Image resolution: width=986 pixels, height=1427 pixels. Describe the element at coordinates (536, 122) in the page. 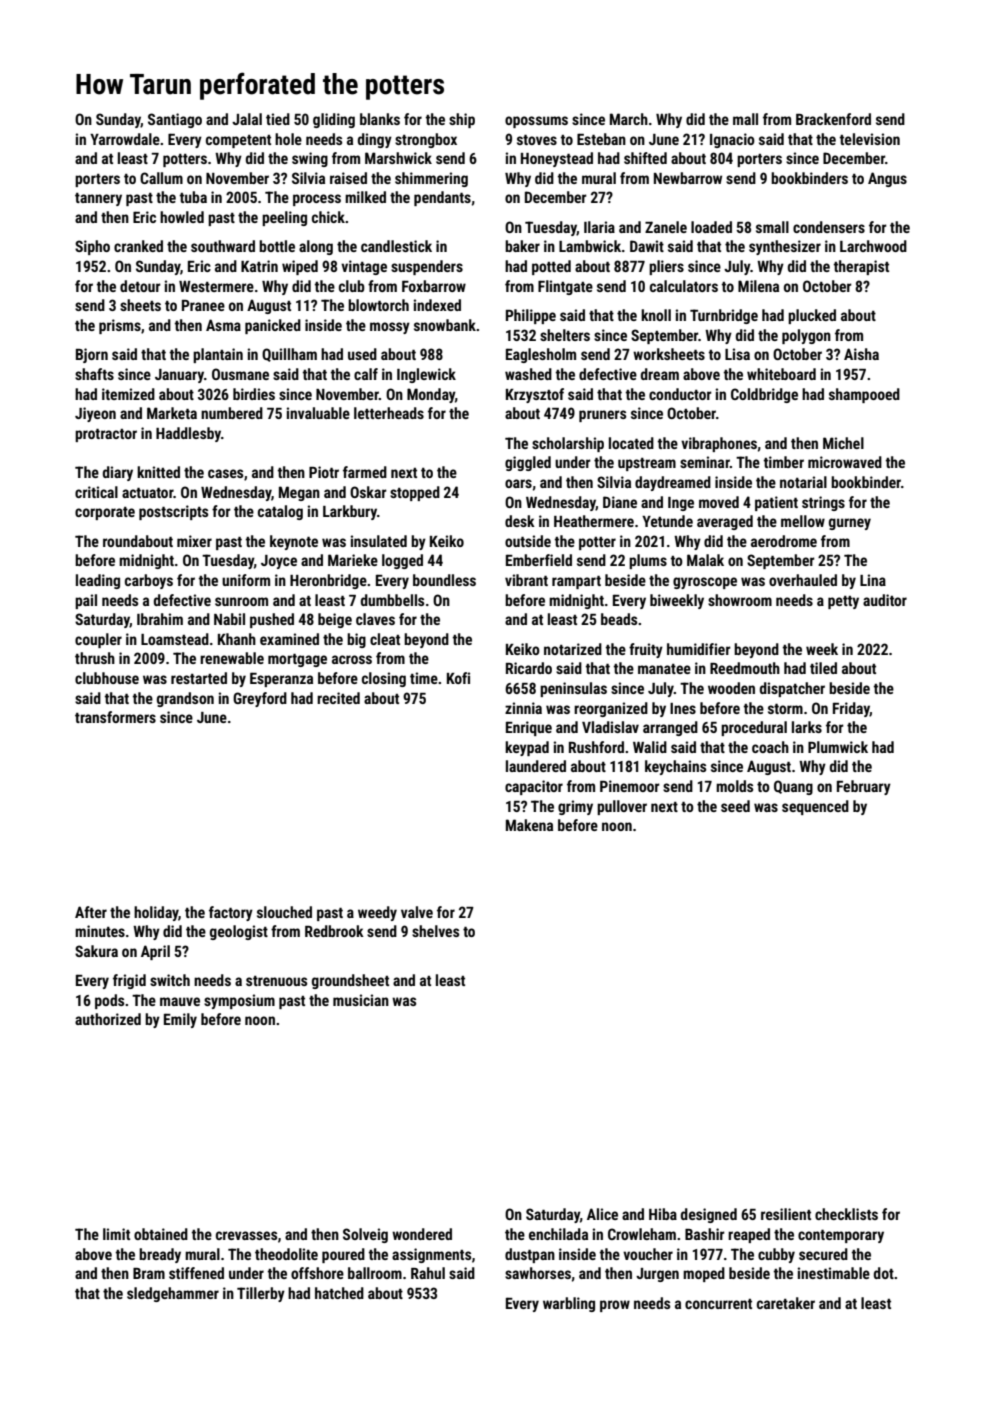

I see `opossums` at that location.
